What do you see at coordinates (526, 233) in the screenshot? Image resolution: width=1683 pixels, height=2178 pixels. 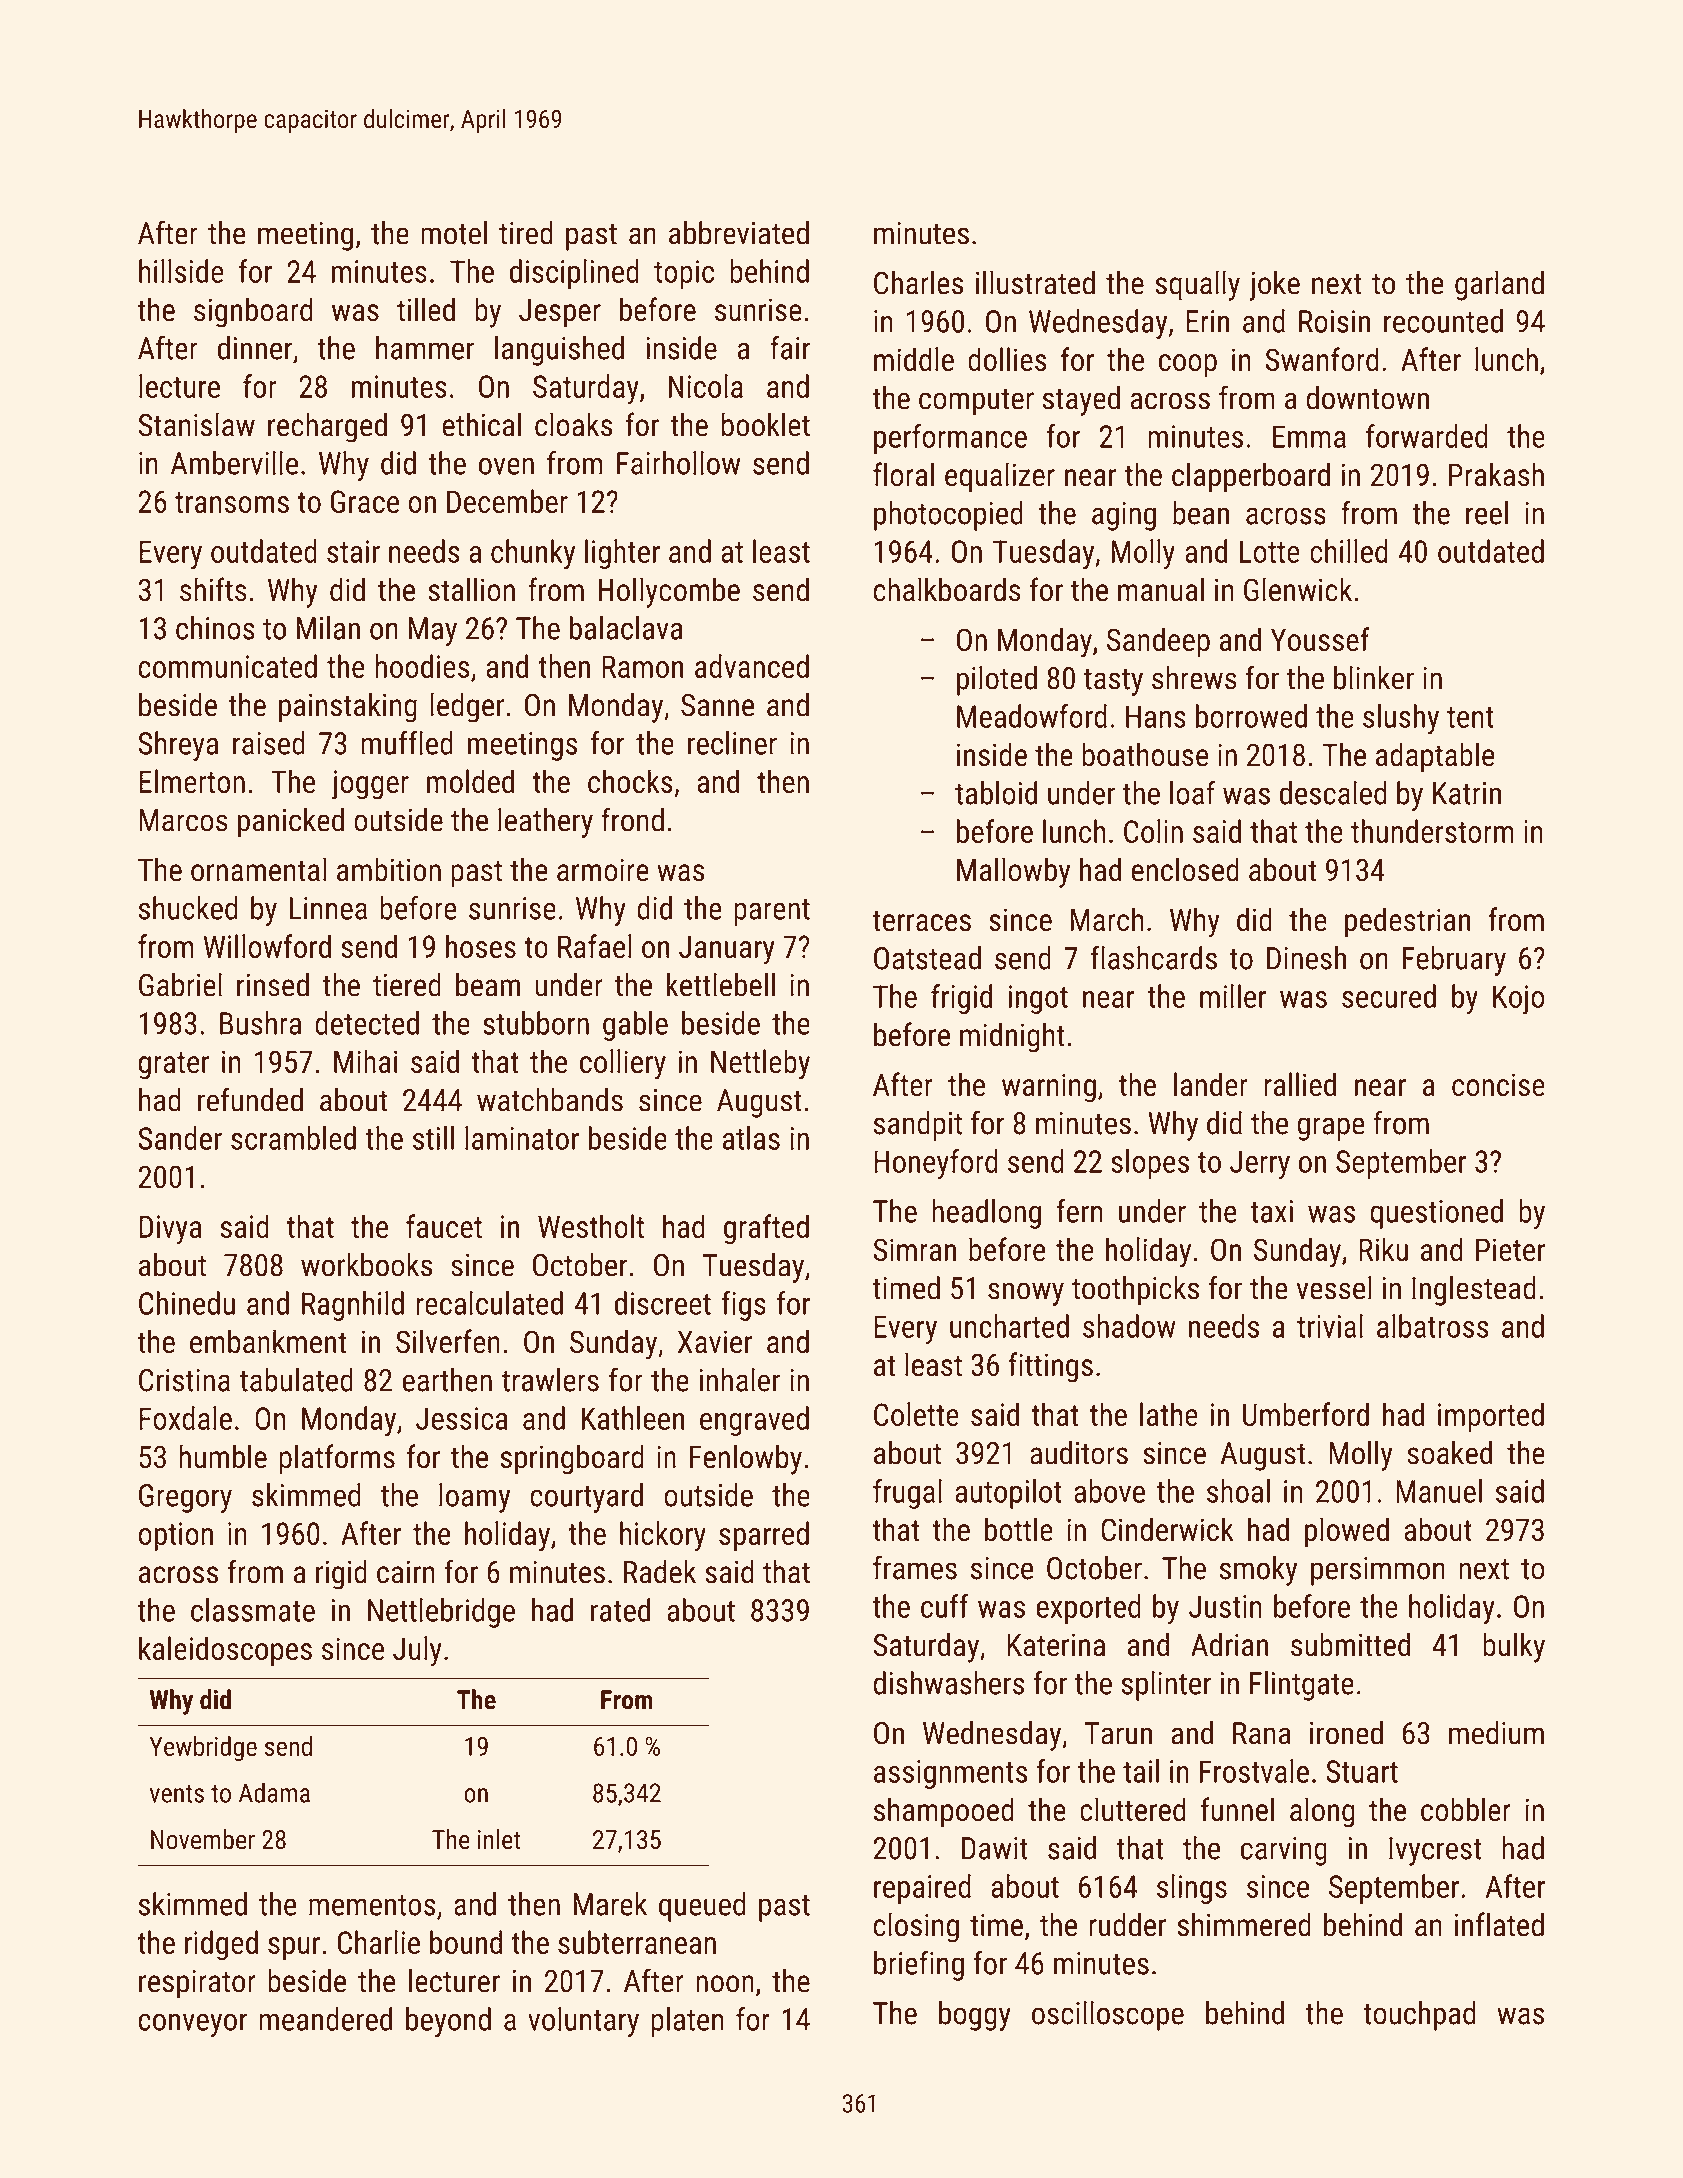 I see `tired` at bounding box center [526, 233].
